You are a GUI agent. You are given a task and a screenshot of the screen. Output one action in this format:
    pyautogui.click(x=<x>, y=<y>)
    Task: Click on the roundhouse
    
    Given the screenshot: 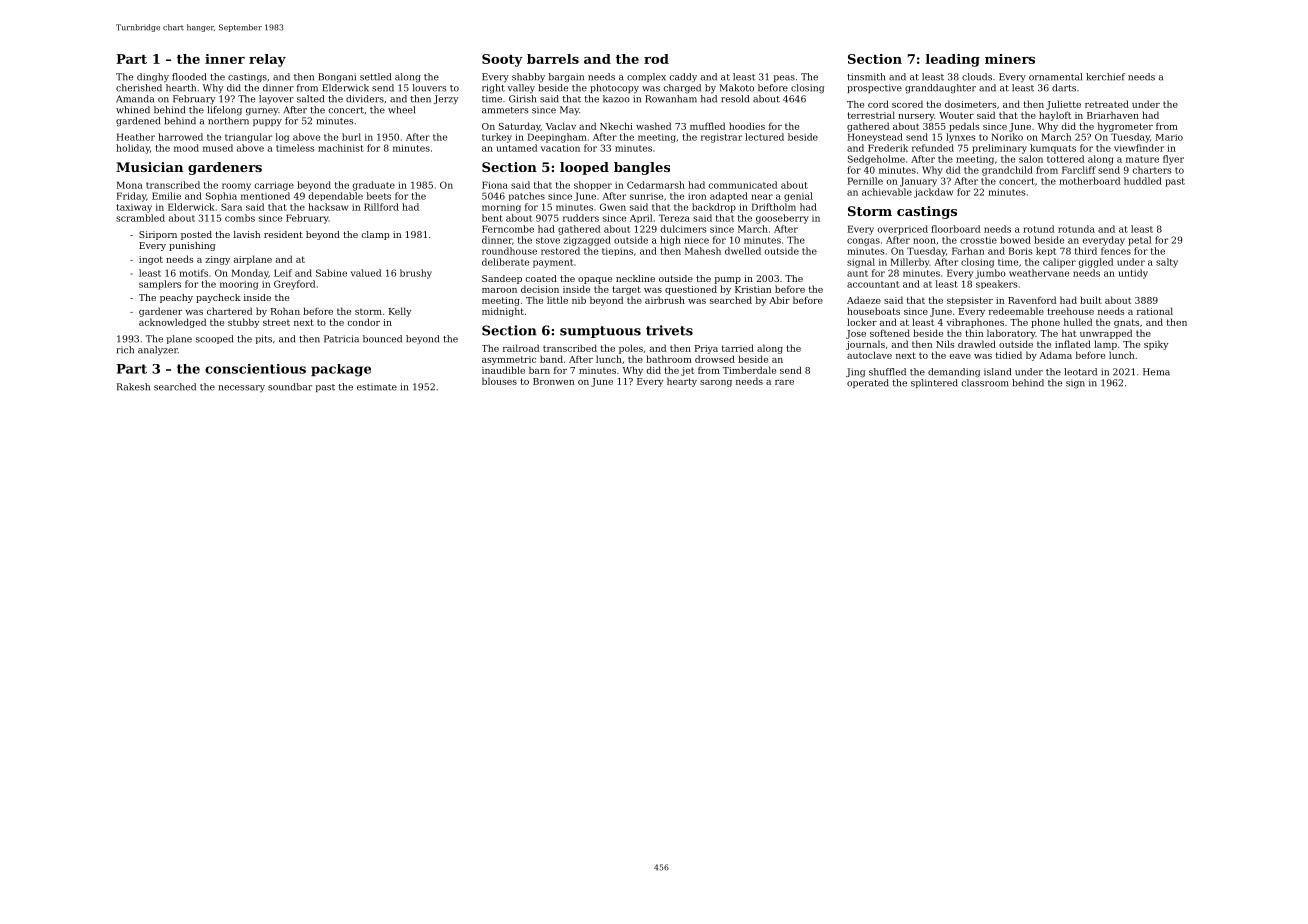 What is the action you would take?
    pyautogui.click(x=509, y=251)
